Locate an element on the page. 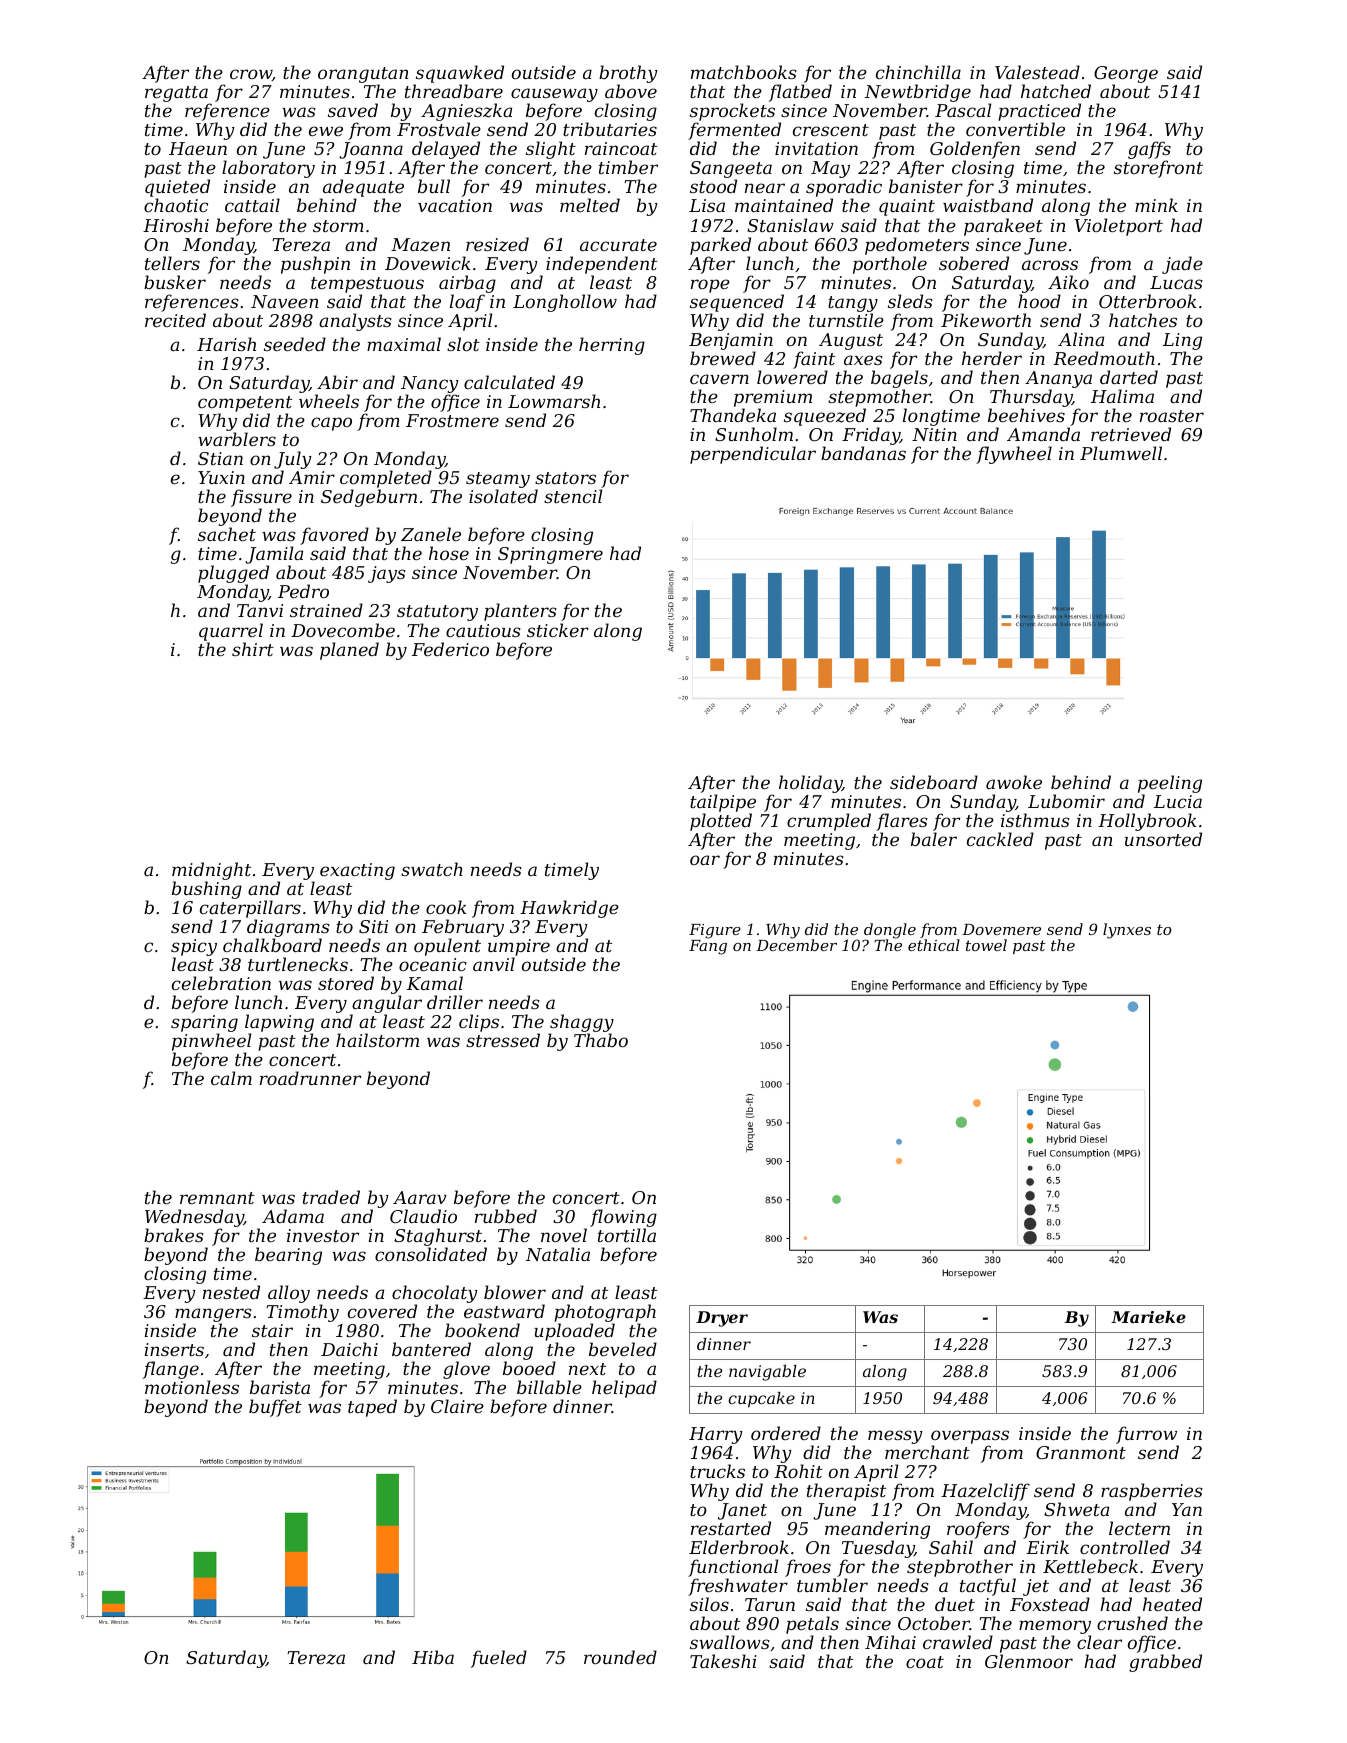 This image has height=1743, width=1347. tangy is located at coordinates (853, 304).
